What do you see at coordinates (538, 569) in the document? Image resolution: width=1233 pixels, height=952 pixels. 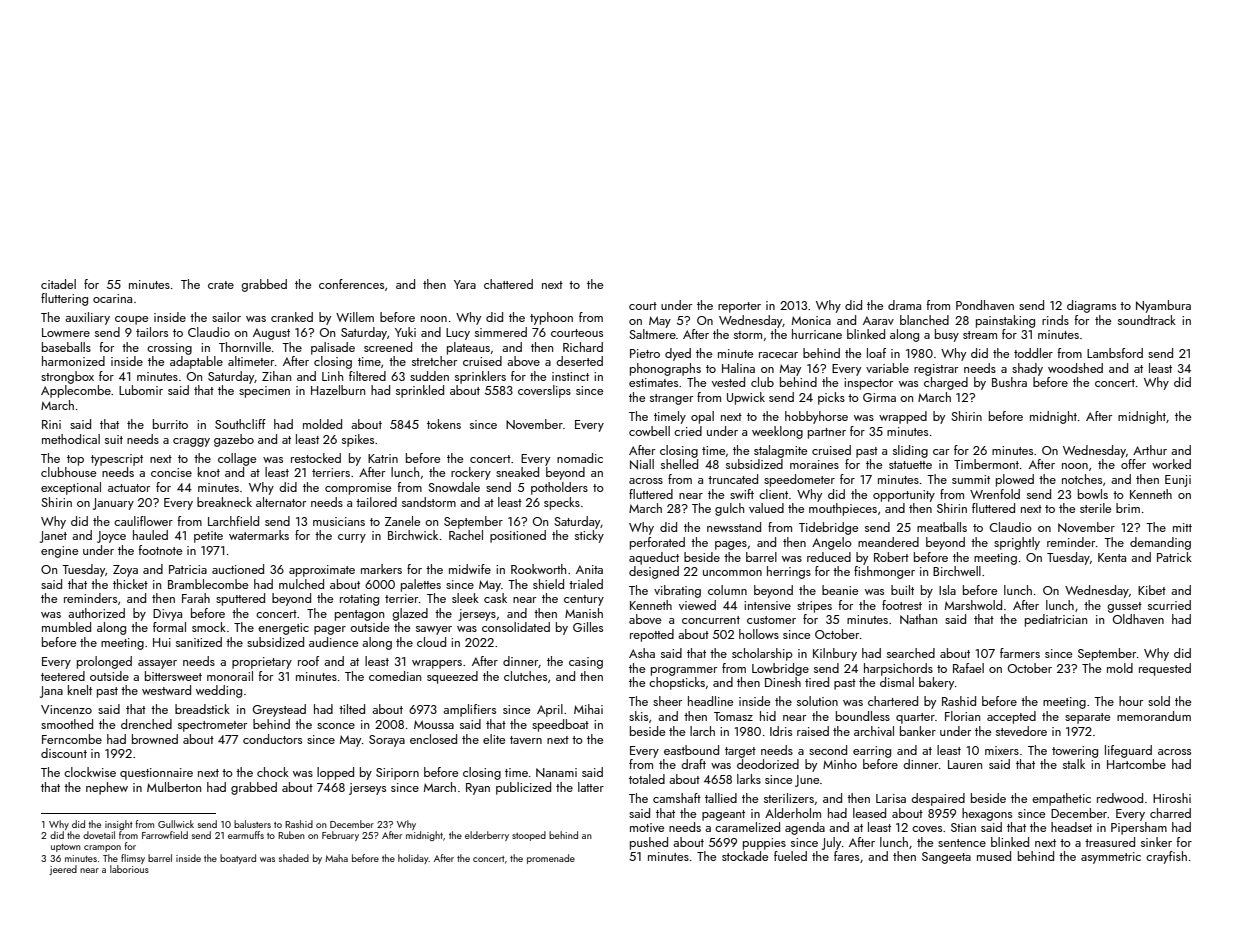 I see `Rookworth` at bounding box center [538, 569].
